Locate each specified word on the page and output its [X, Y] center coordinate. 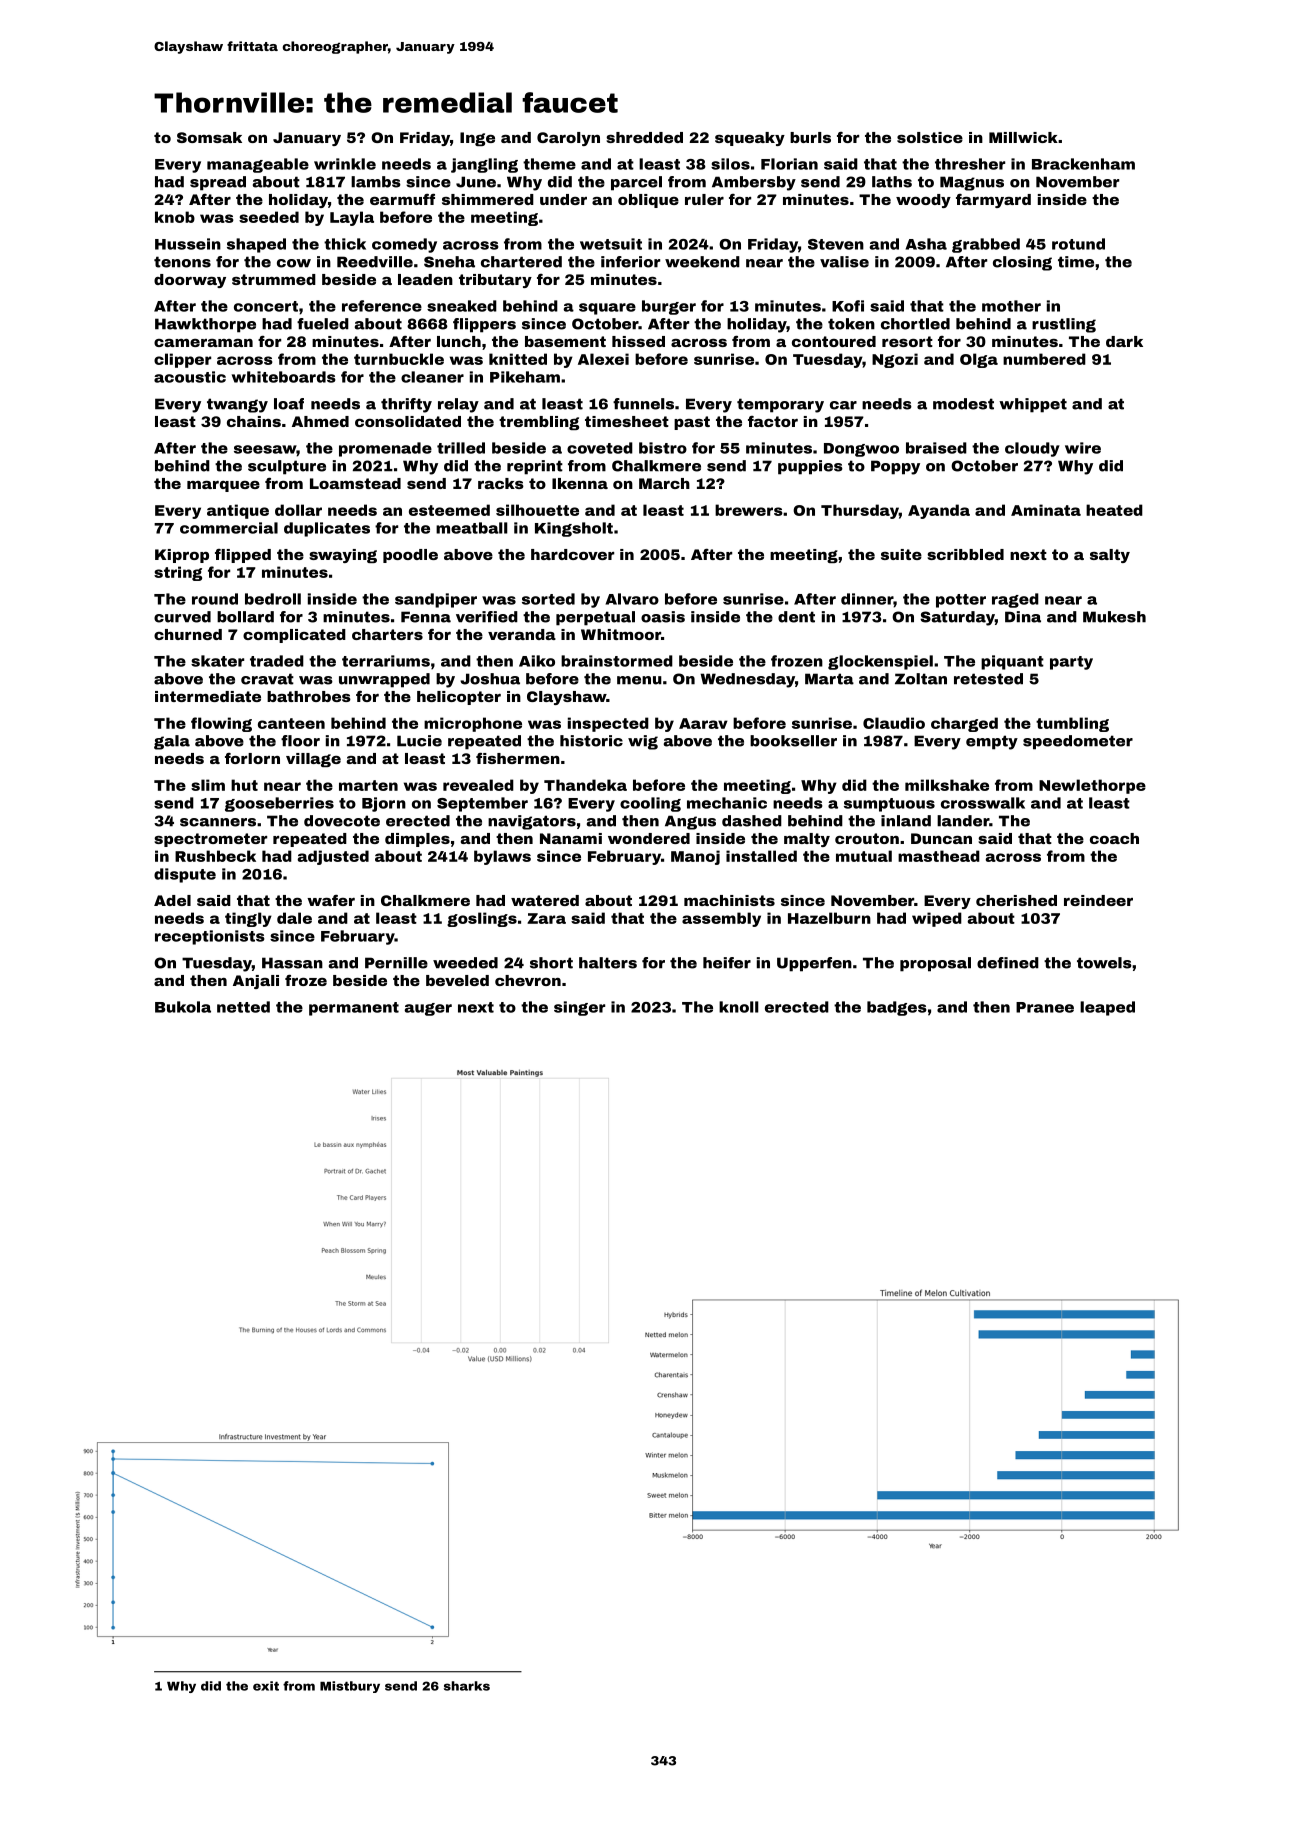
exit [266, 1686]
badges [897, 1008]
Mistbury [350, 1687]
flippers [484, 325]
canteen [291, 723]
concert [266, 306]
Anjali [256, 982]
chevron [528, 980]
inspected [608, 724]
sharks [467, 1686]
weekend [702, 262]
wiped [937, 919]
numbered [1044, 359]
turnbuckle [399, 359]
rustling [1064, 325]
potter [961, 601]
